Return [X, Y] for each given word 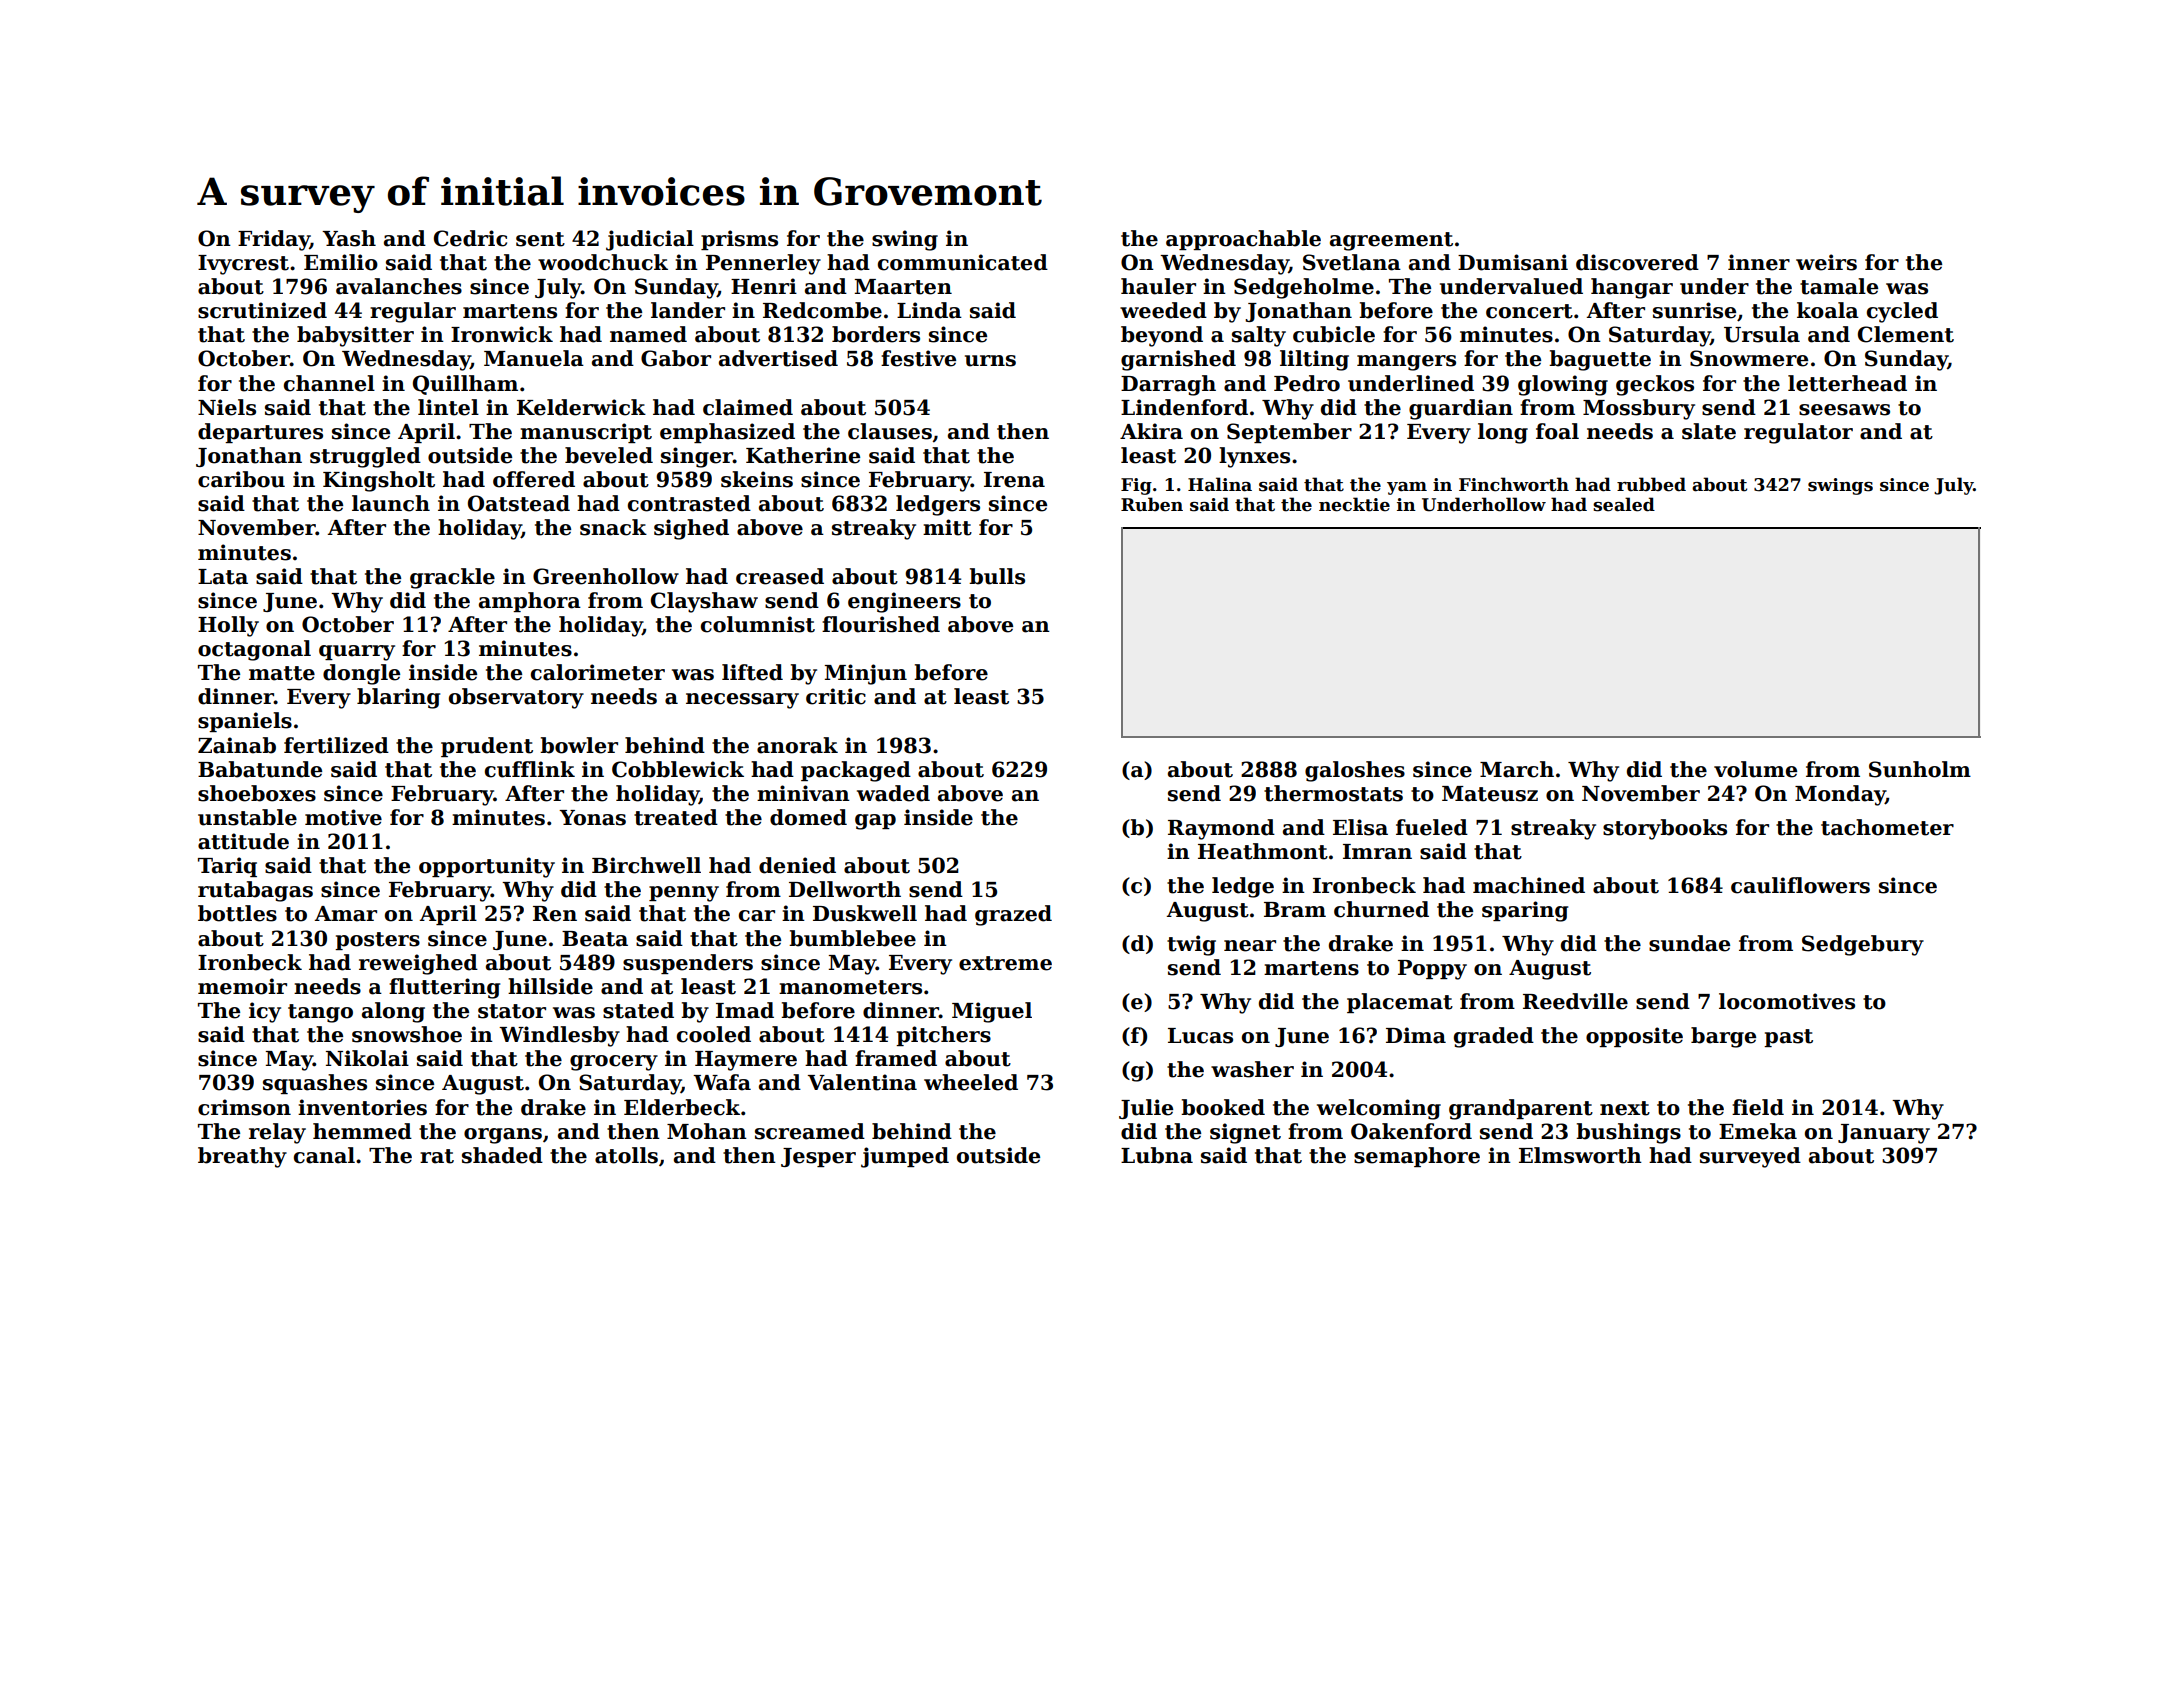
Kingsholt [379, 481]
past [1788, 1038]
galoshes [1355, 771]
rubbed [1651, 484]
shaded [502, 1155]
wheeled [971, 1082]
